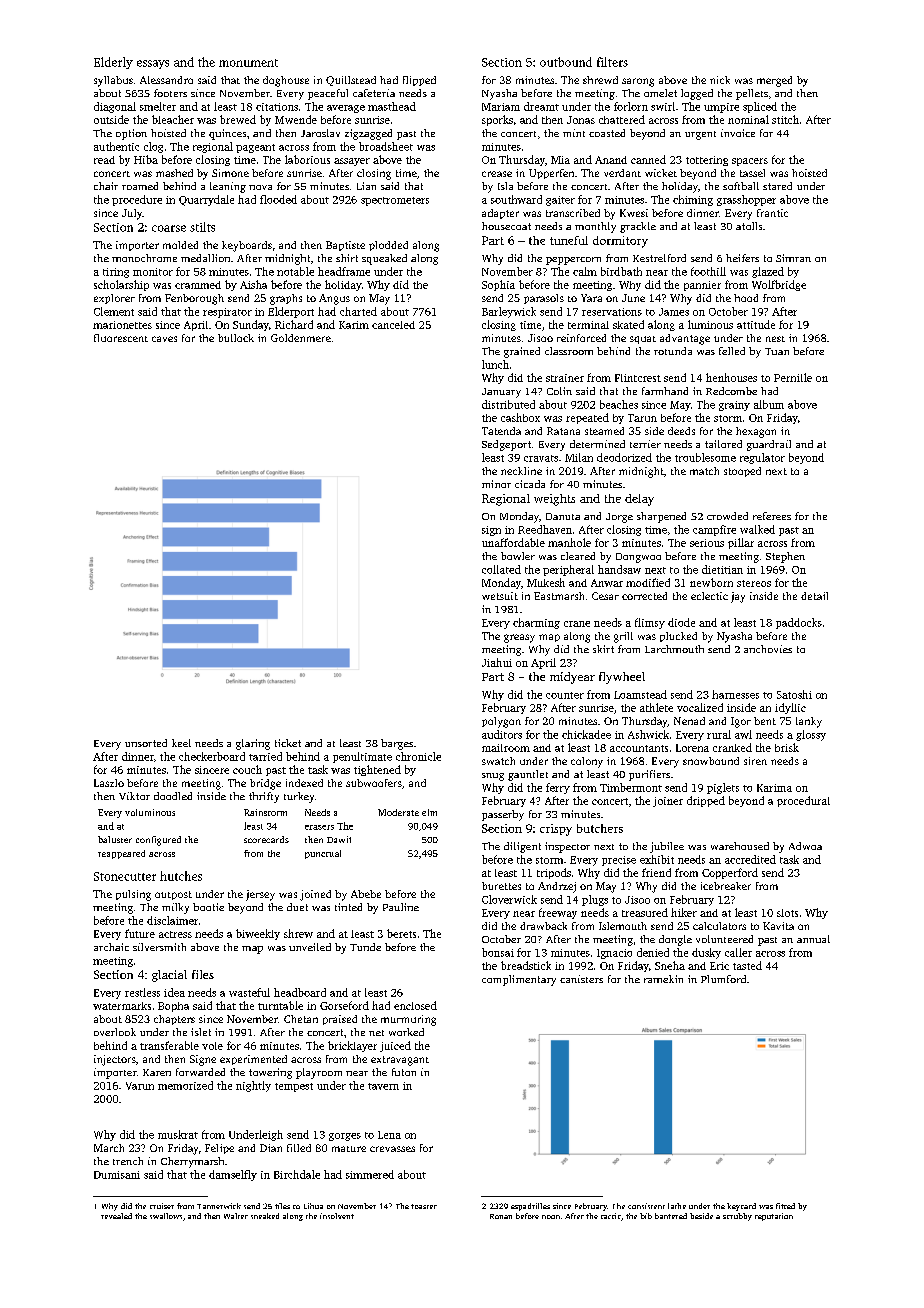 This screenshot has width=924, height=1308. I want to click on Elderly, so click(113, 63).
